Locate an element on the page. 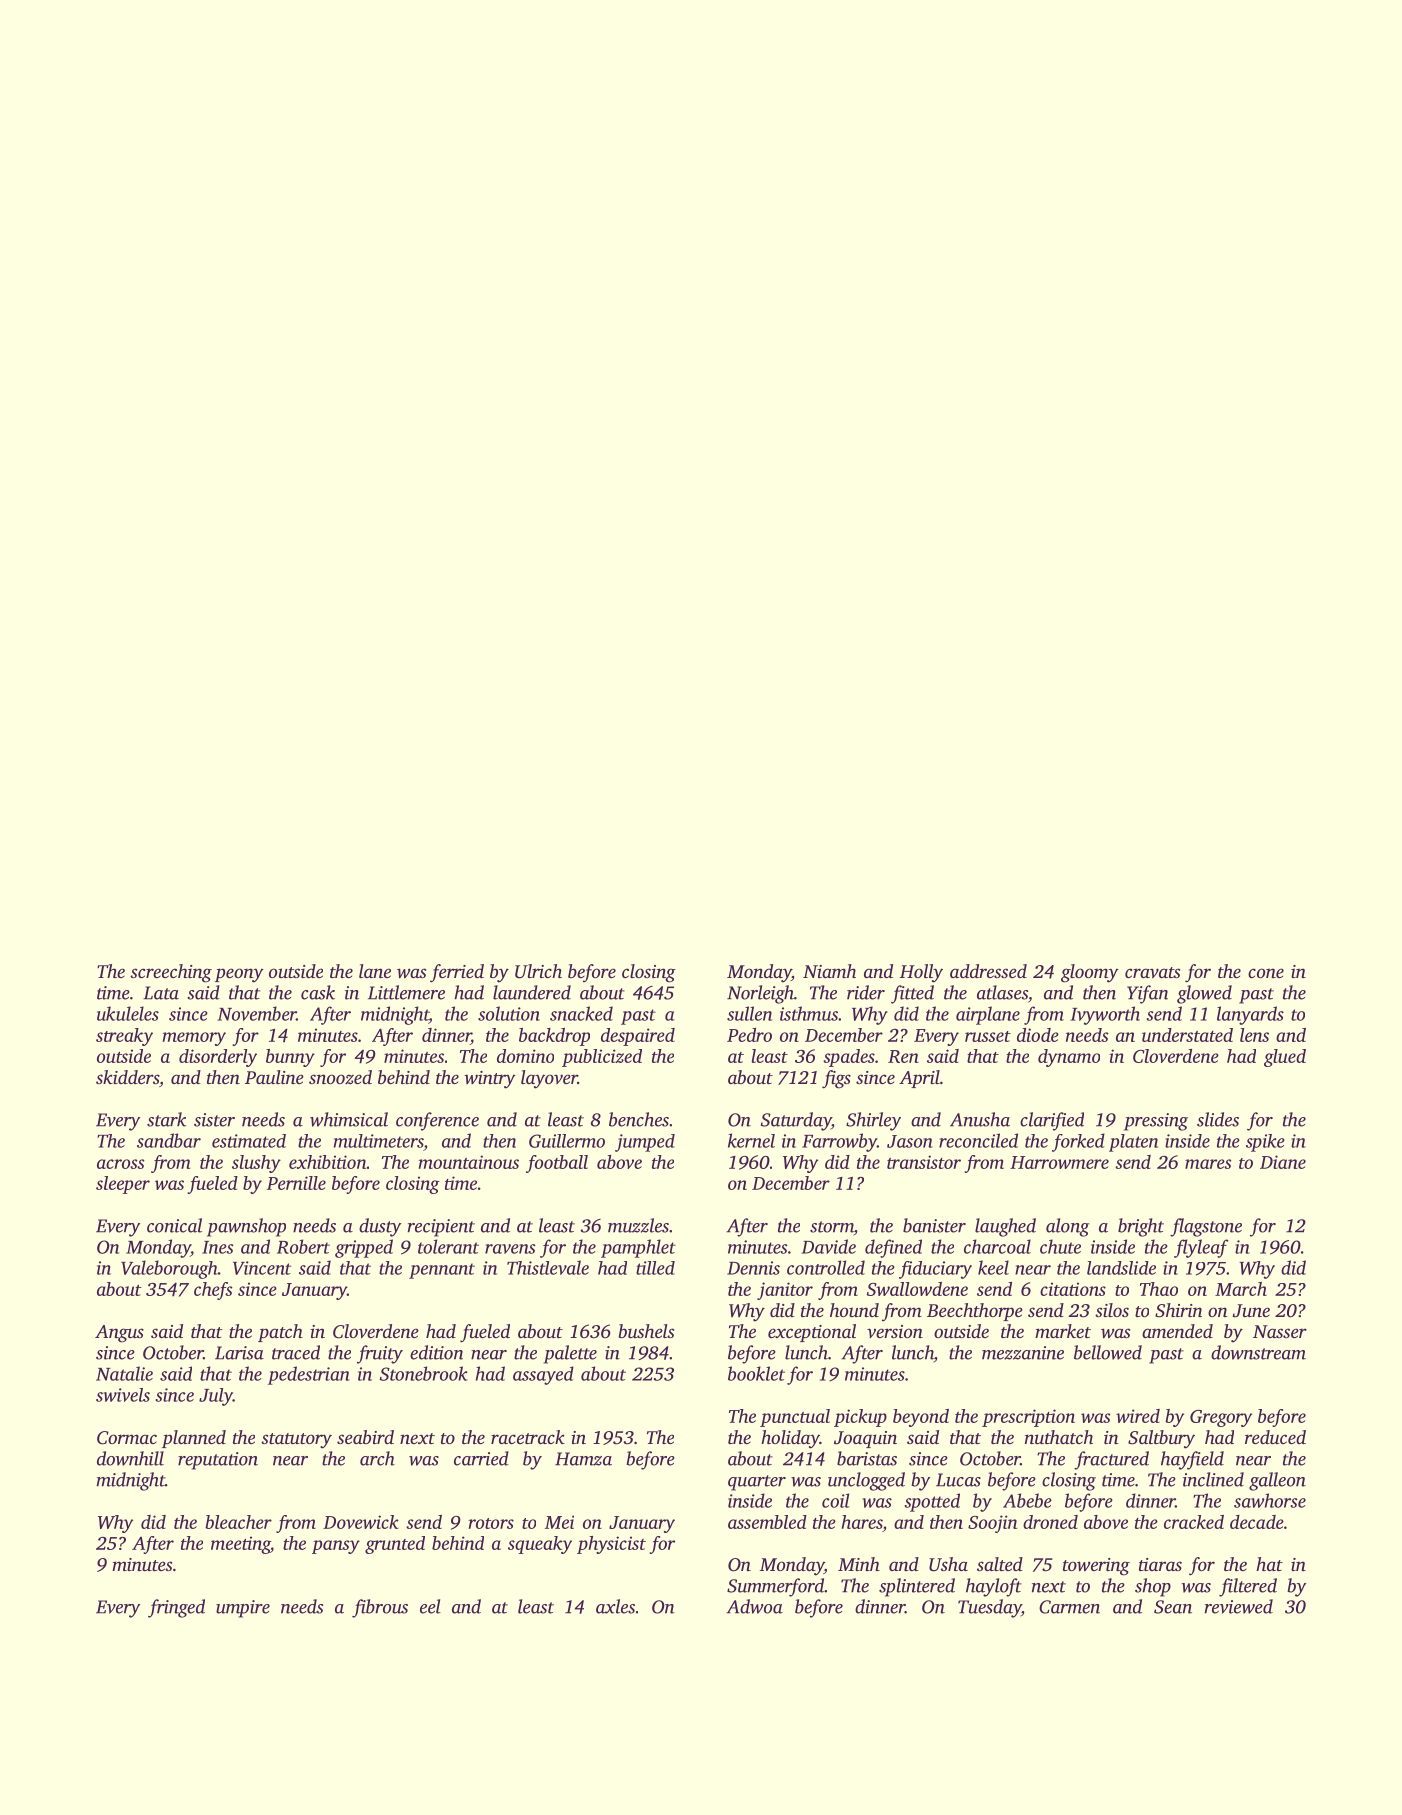 The width and height of the image is (1402, 1815). addressed is located at coordinates (988, 971).
